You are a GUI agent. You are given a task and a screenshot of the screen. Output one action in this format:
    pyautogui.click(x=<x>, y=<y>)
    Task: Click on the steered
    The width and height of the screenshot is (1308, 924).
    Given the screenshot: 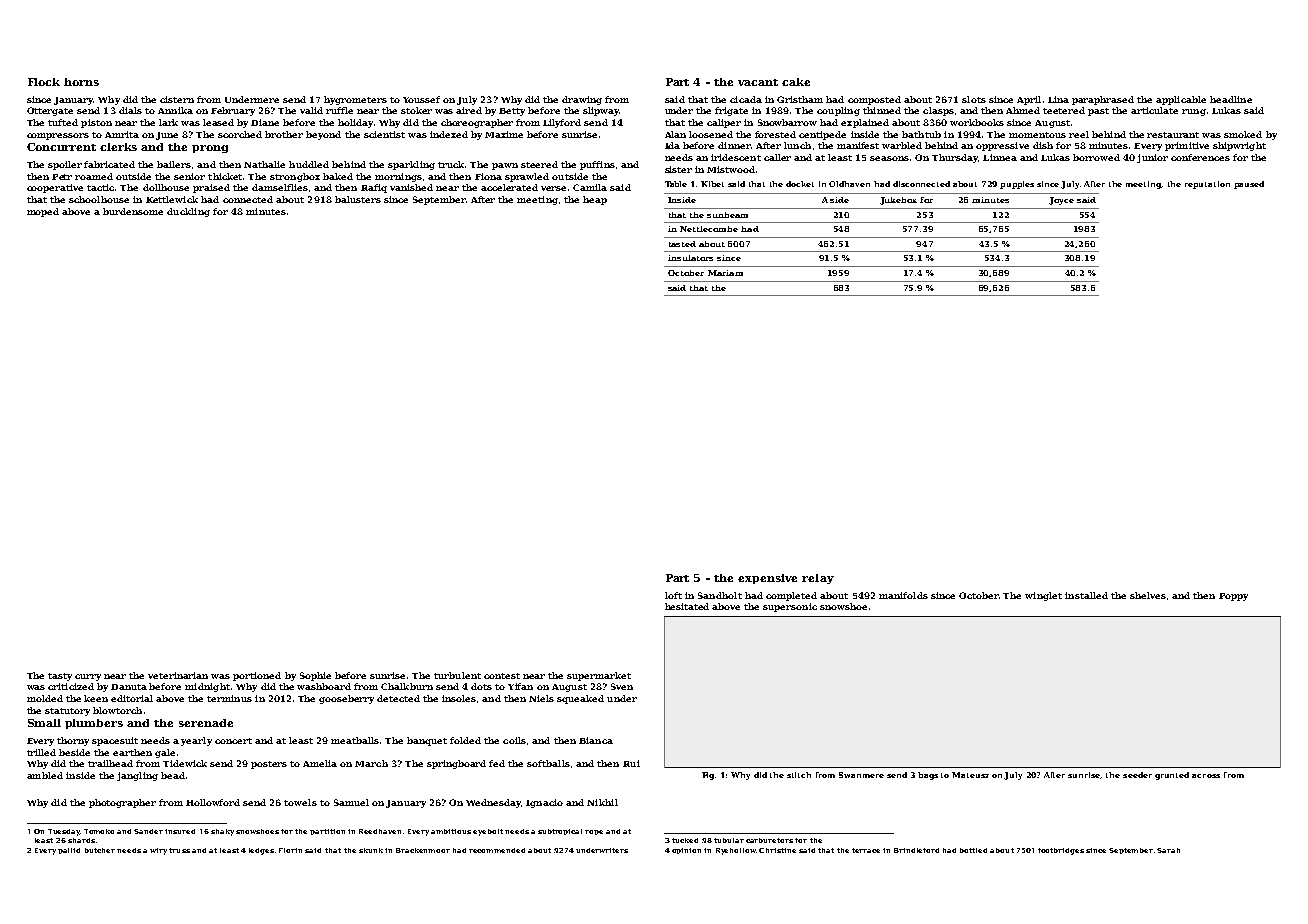 What is the action you would take?
    pyautogui.click(x=539, y=164)
